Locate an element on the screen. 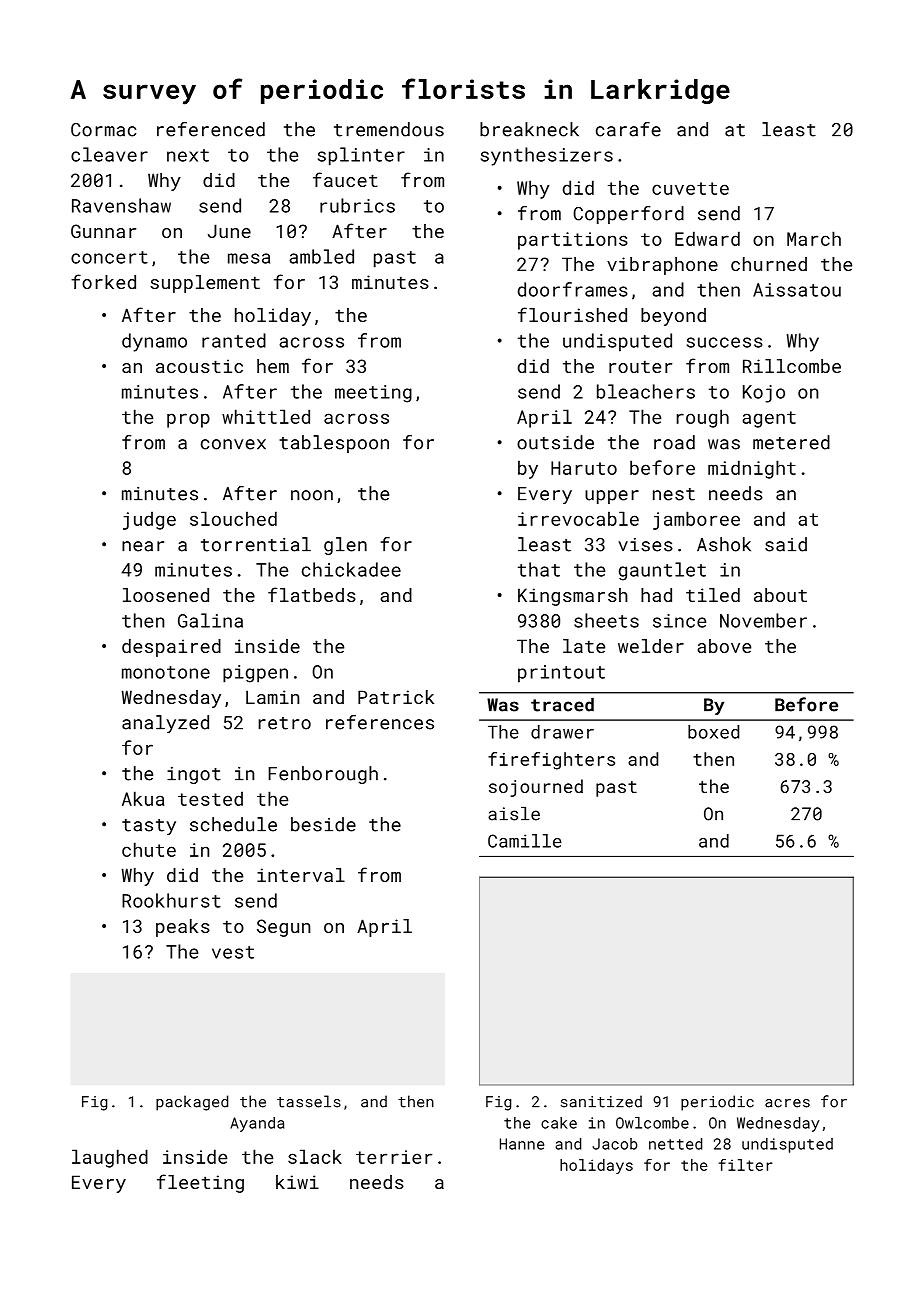 This screenshot has width=924, height=1311. November is located at coordinates (763, 620).
